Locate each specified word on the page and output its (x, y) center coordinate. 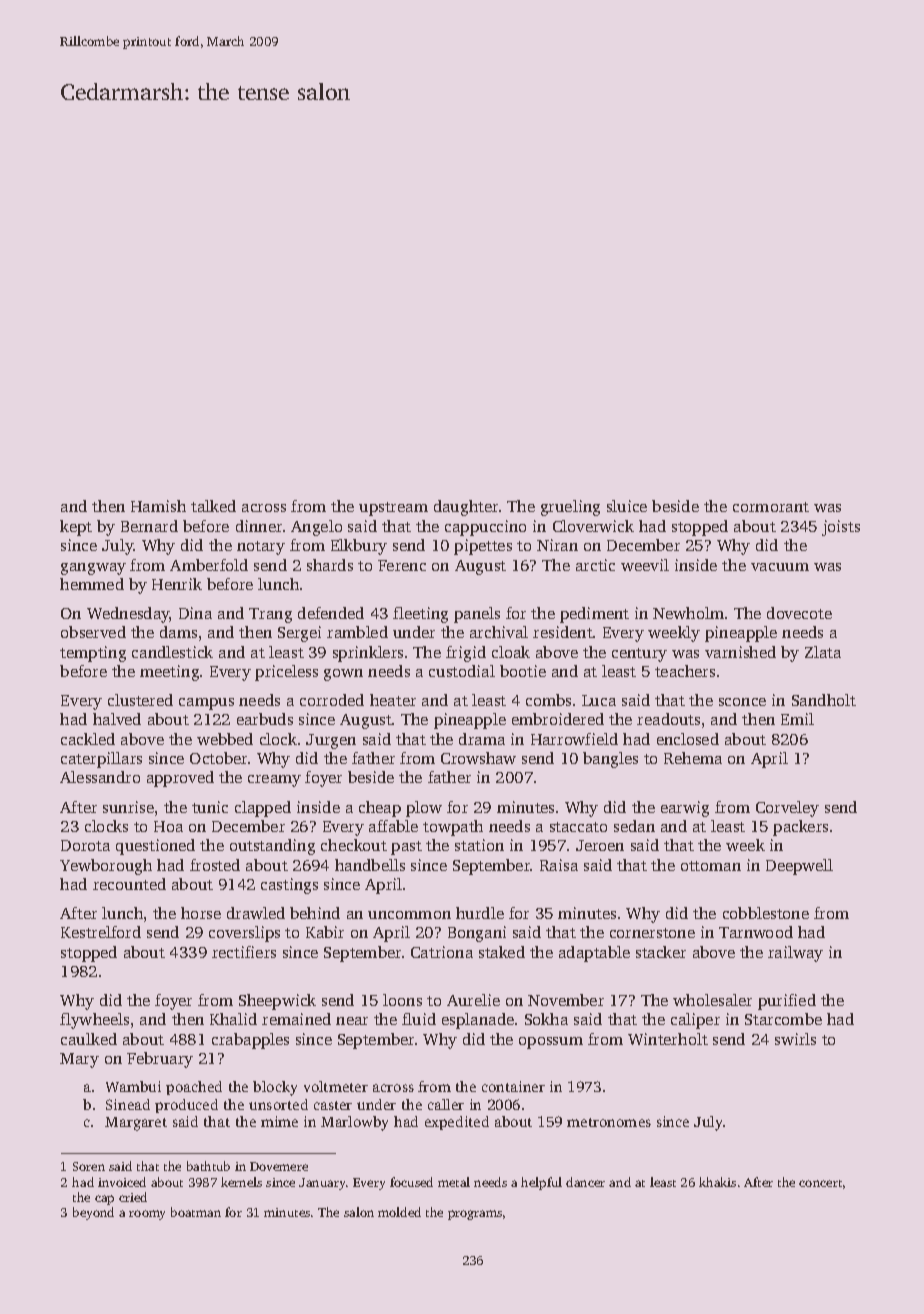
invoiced (122, 1182)
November (566, 1000)
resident (563, 632)
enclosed (688, 739)
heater (393, 700)
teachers (685, 671)
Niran (557, 545)
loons (402, 1000)
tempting (93, 654)
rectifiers (244, 952)
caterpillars (101, 760)
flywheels (94, 1021)
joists (841, 528)
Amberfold (209, 565)
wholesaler (712, 1000)
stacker (661, 952)
